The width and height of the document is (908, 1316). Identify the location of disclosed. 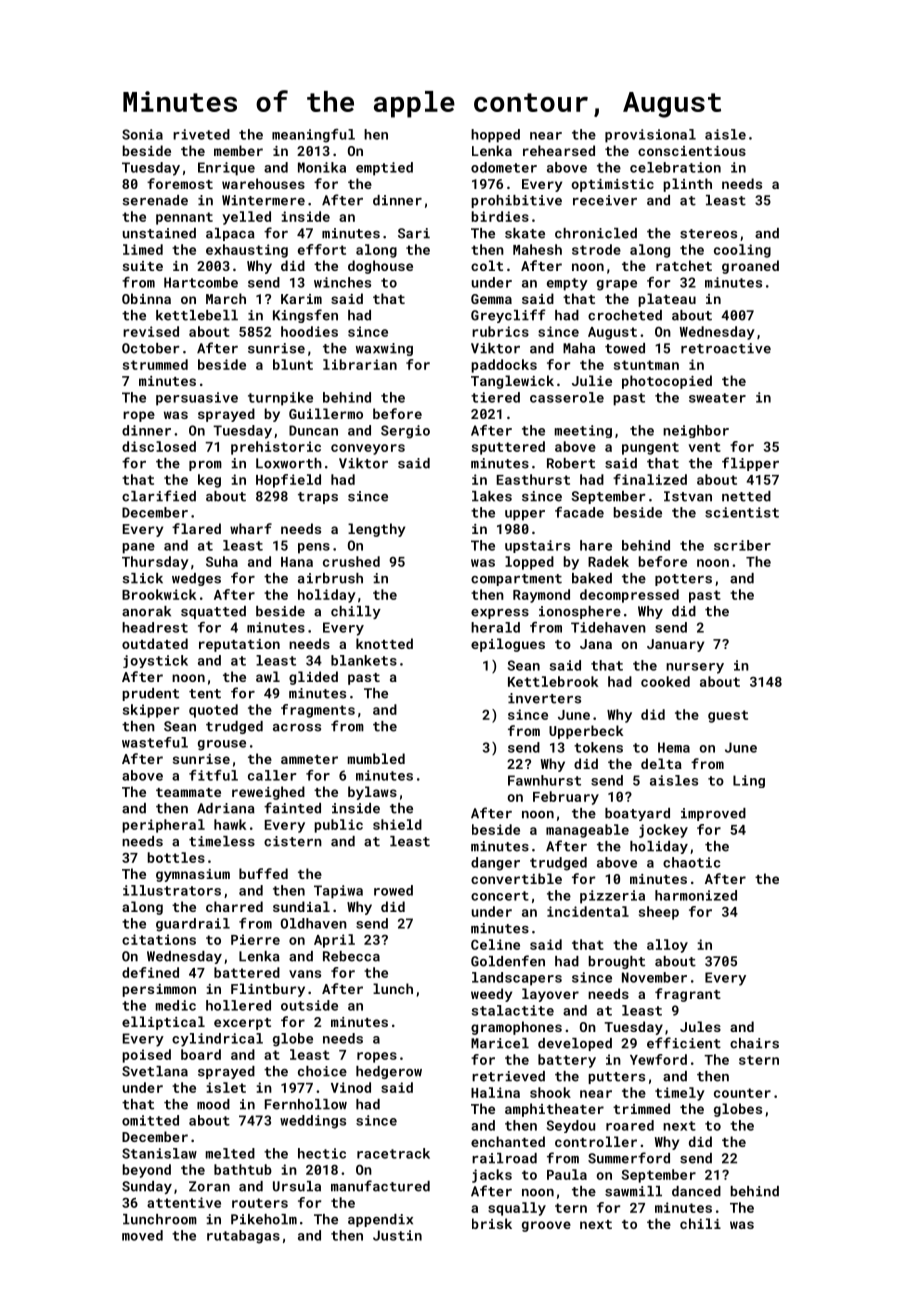
(159, 446).
